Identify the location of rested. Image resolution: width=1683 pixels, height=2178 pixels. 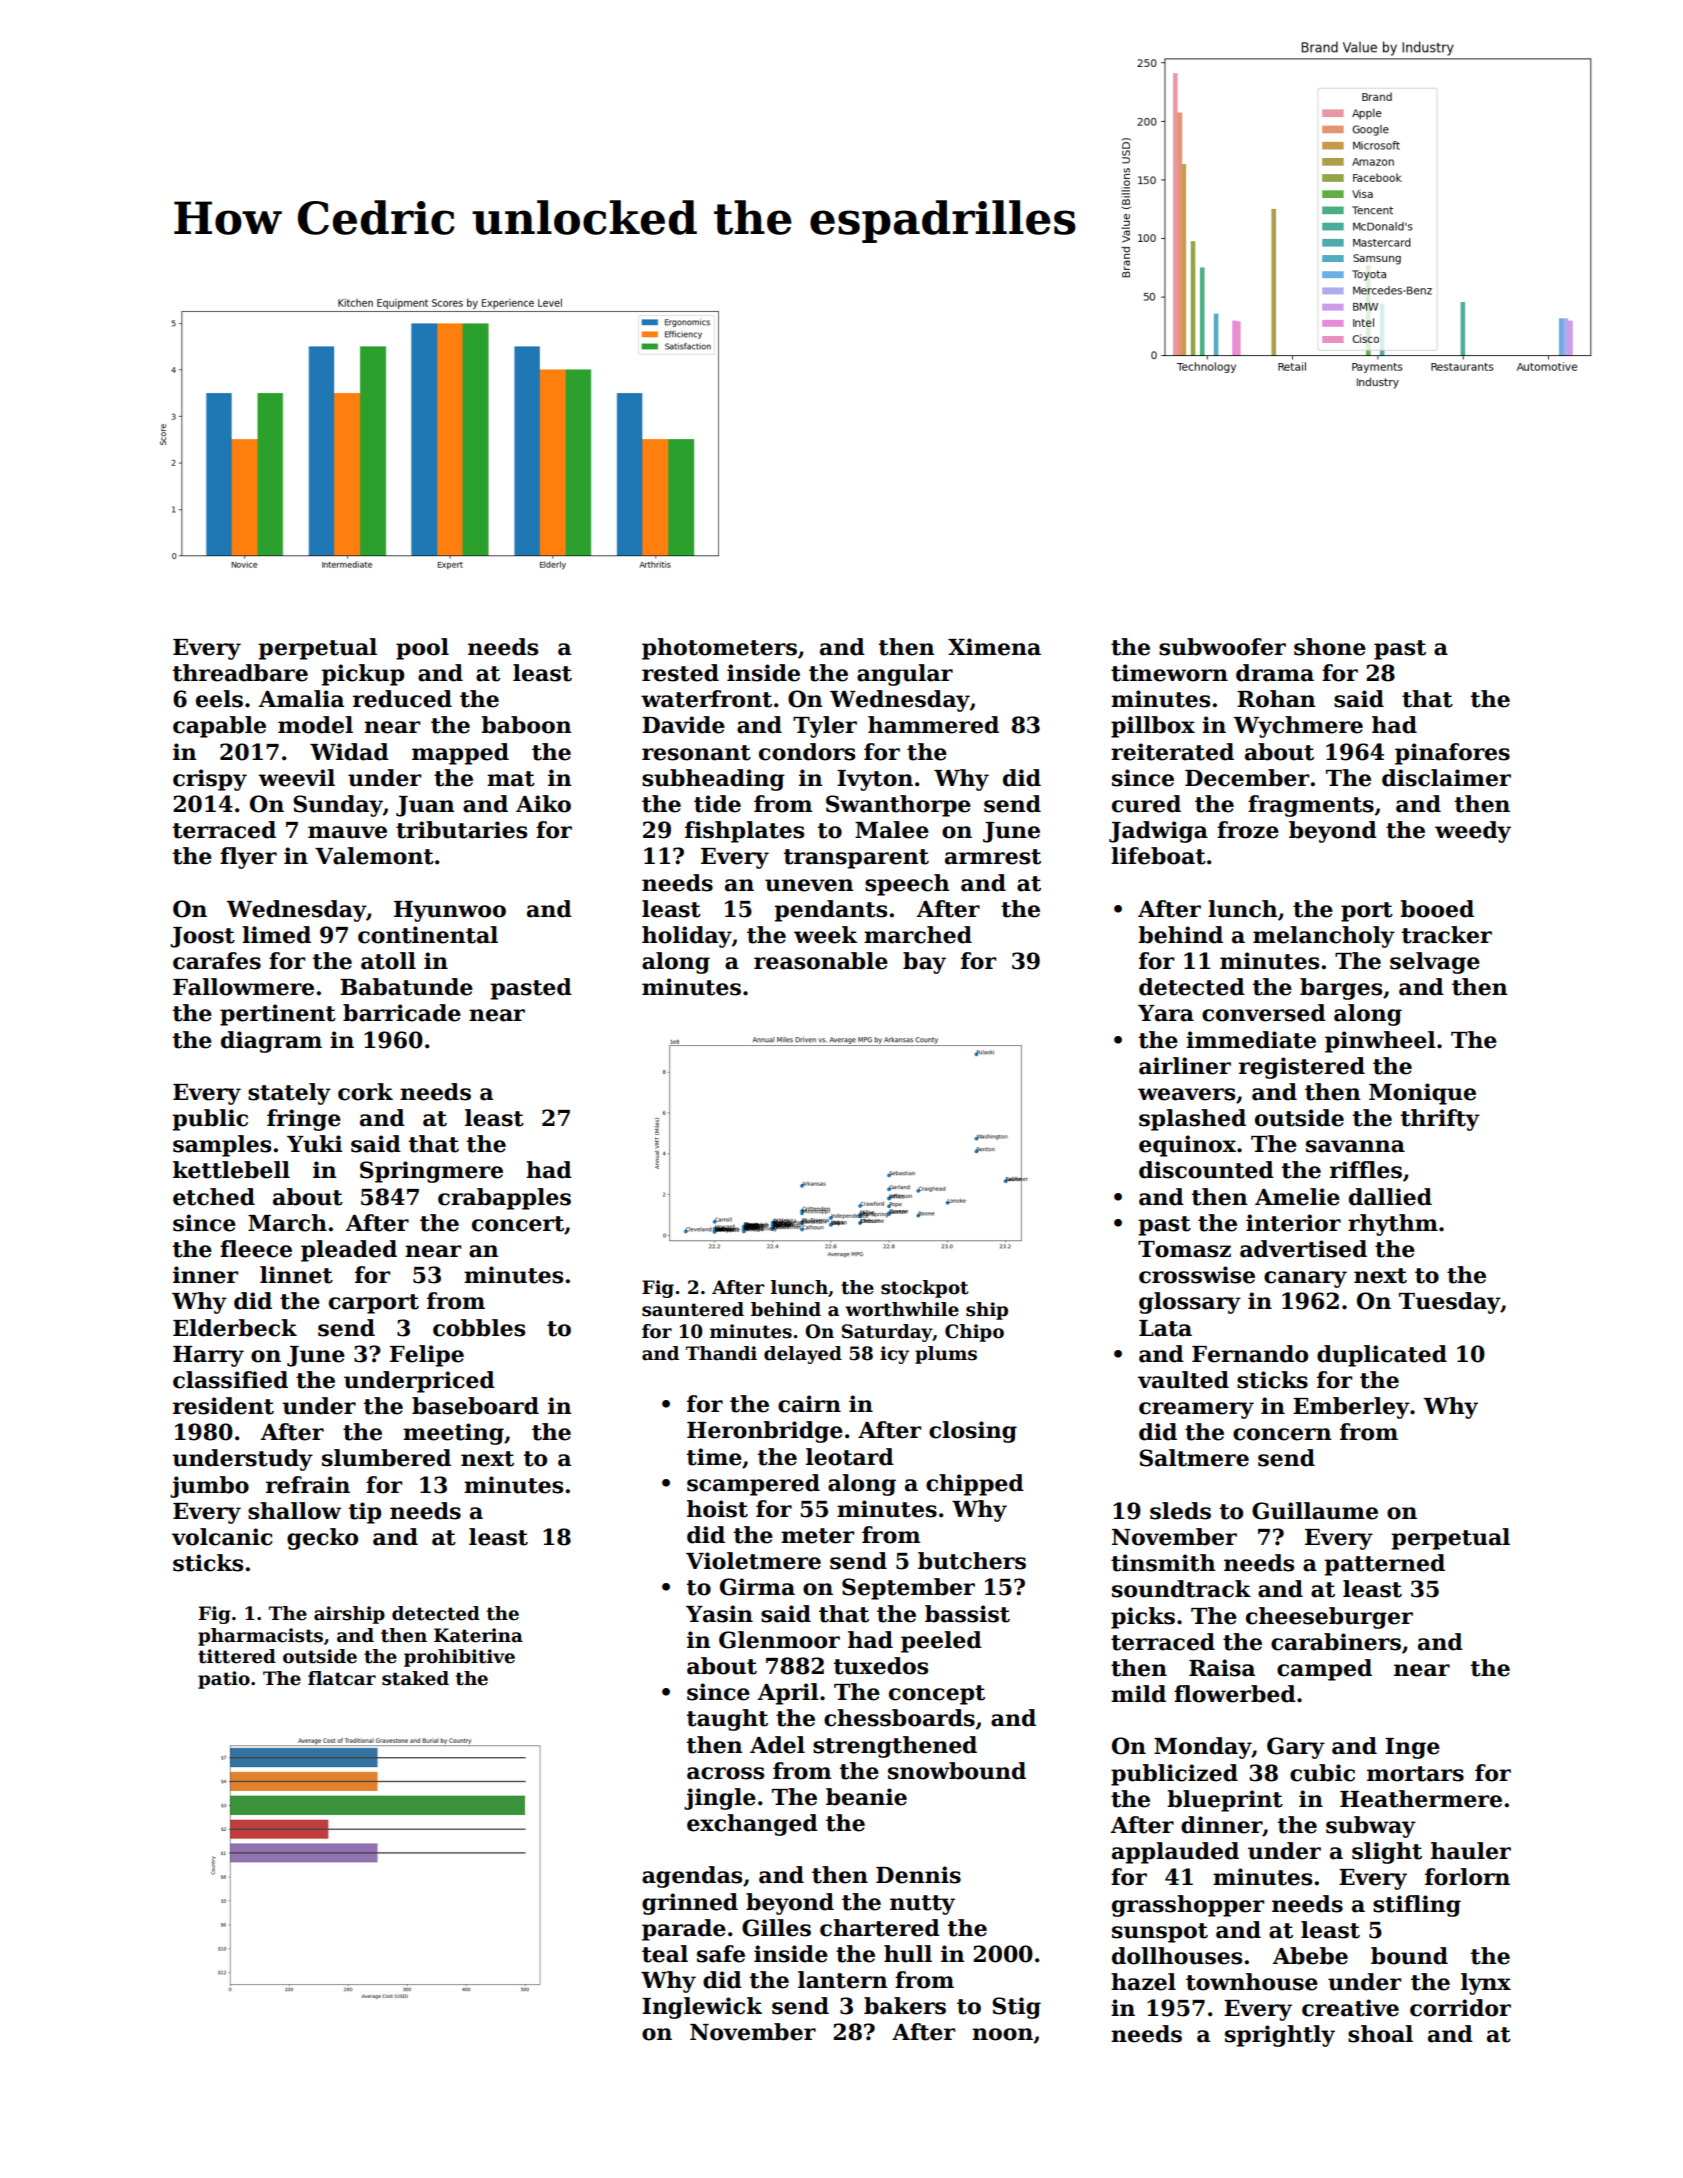
(680, 673).
